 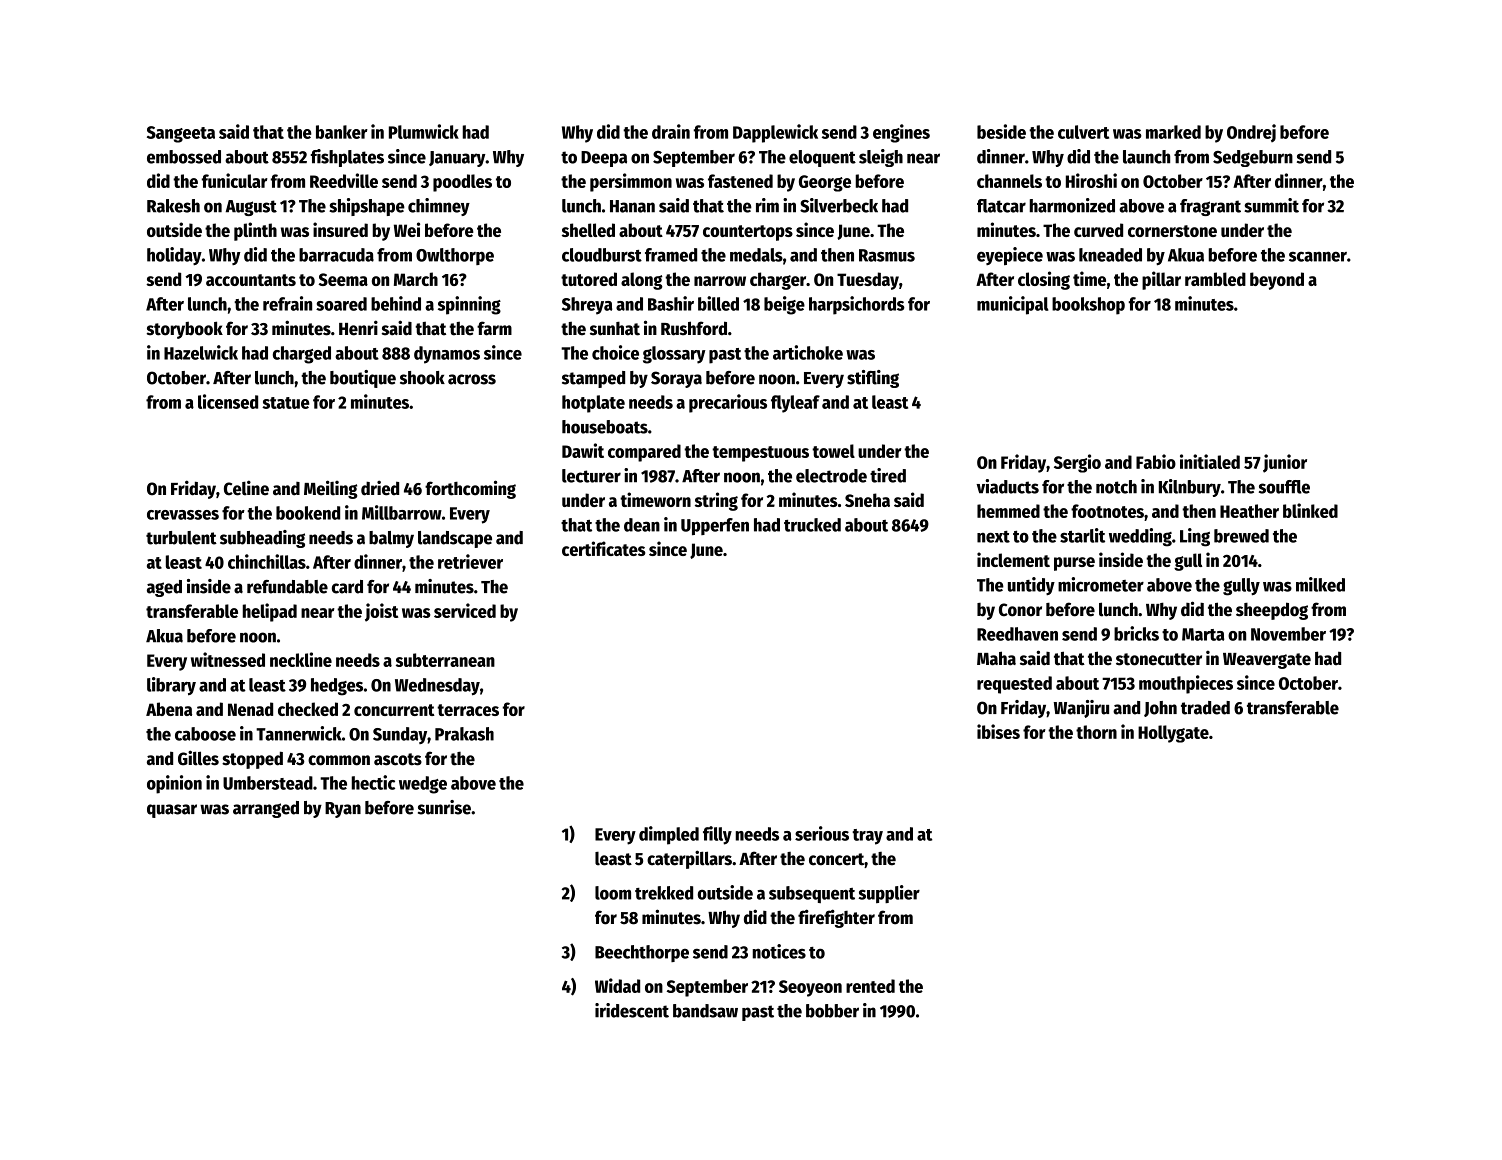 I want to click on compared, so click(x=644, y=453).
